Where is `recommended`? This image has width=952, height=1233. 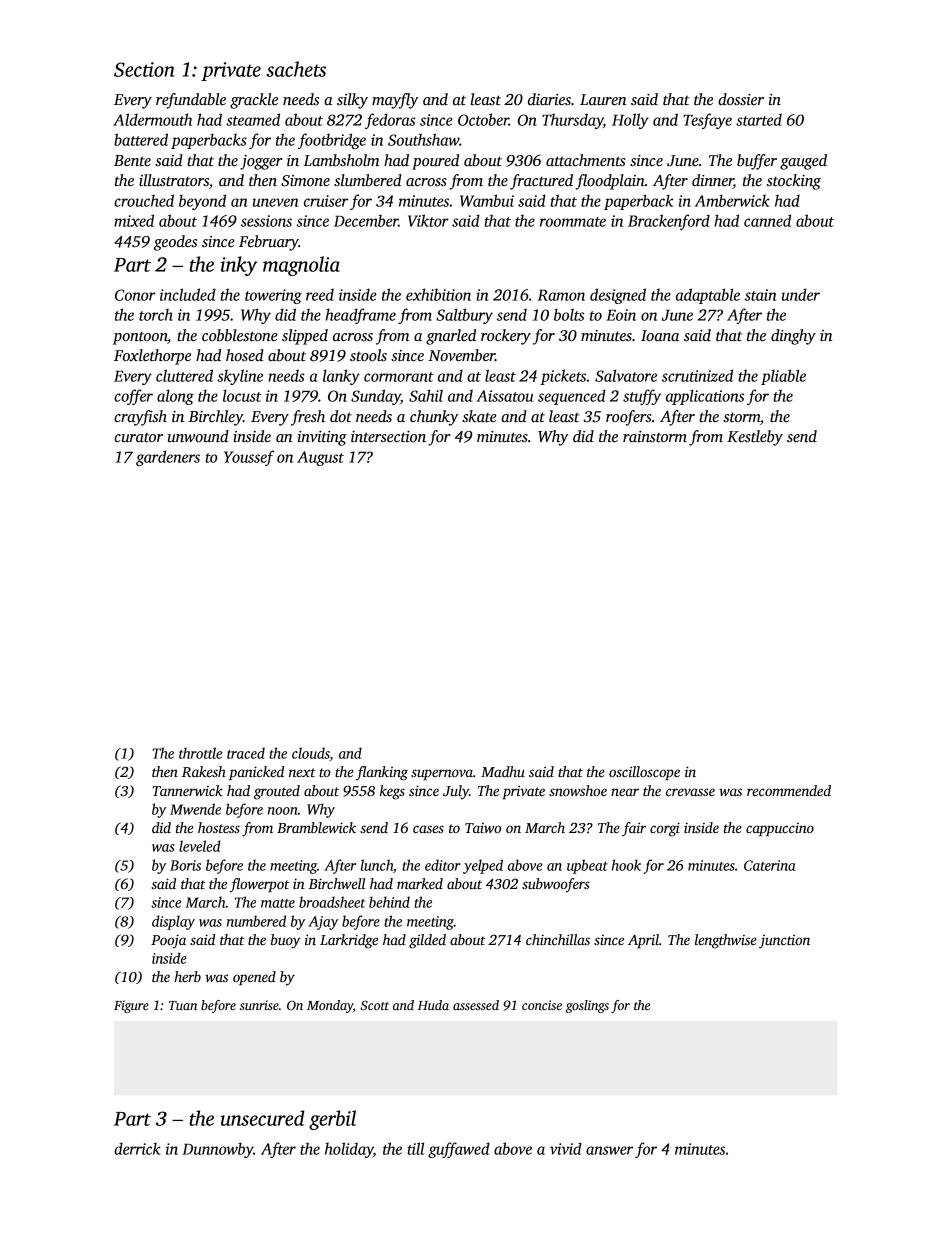 recommended is located at coordinates (789, 790).
